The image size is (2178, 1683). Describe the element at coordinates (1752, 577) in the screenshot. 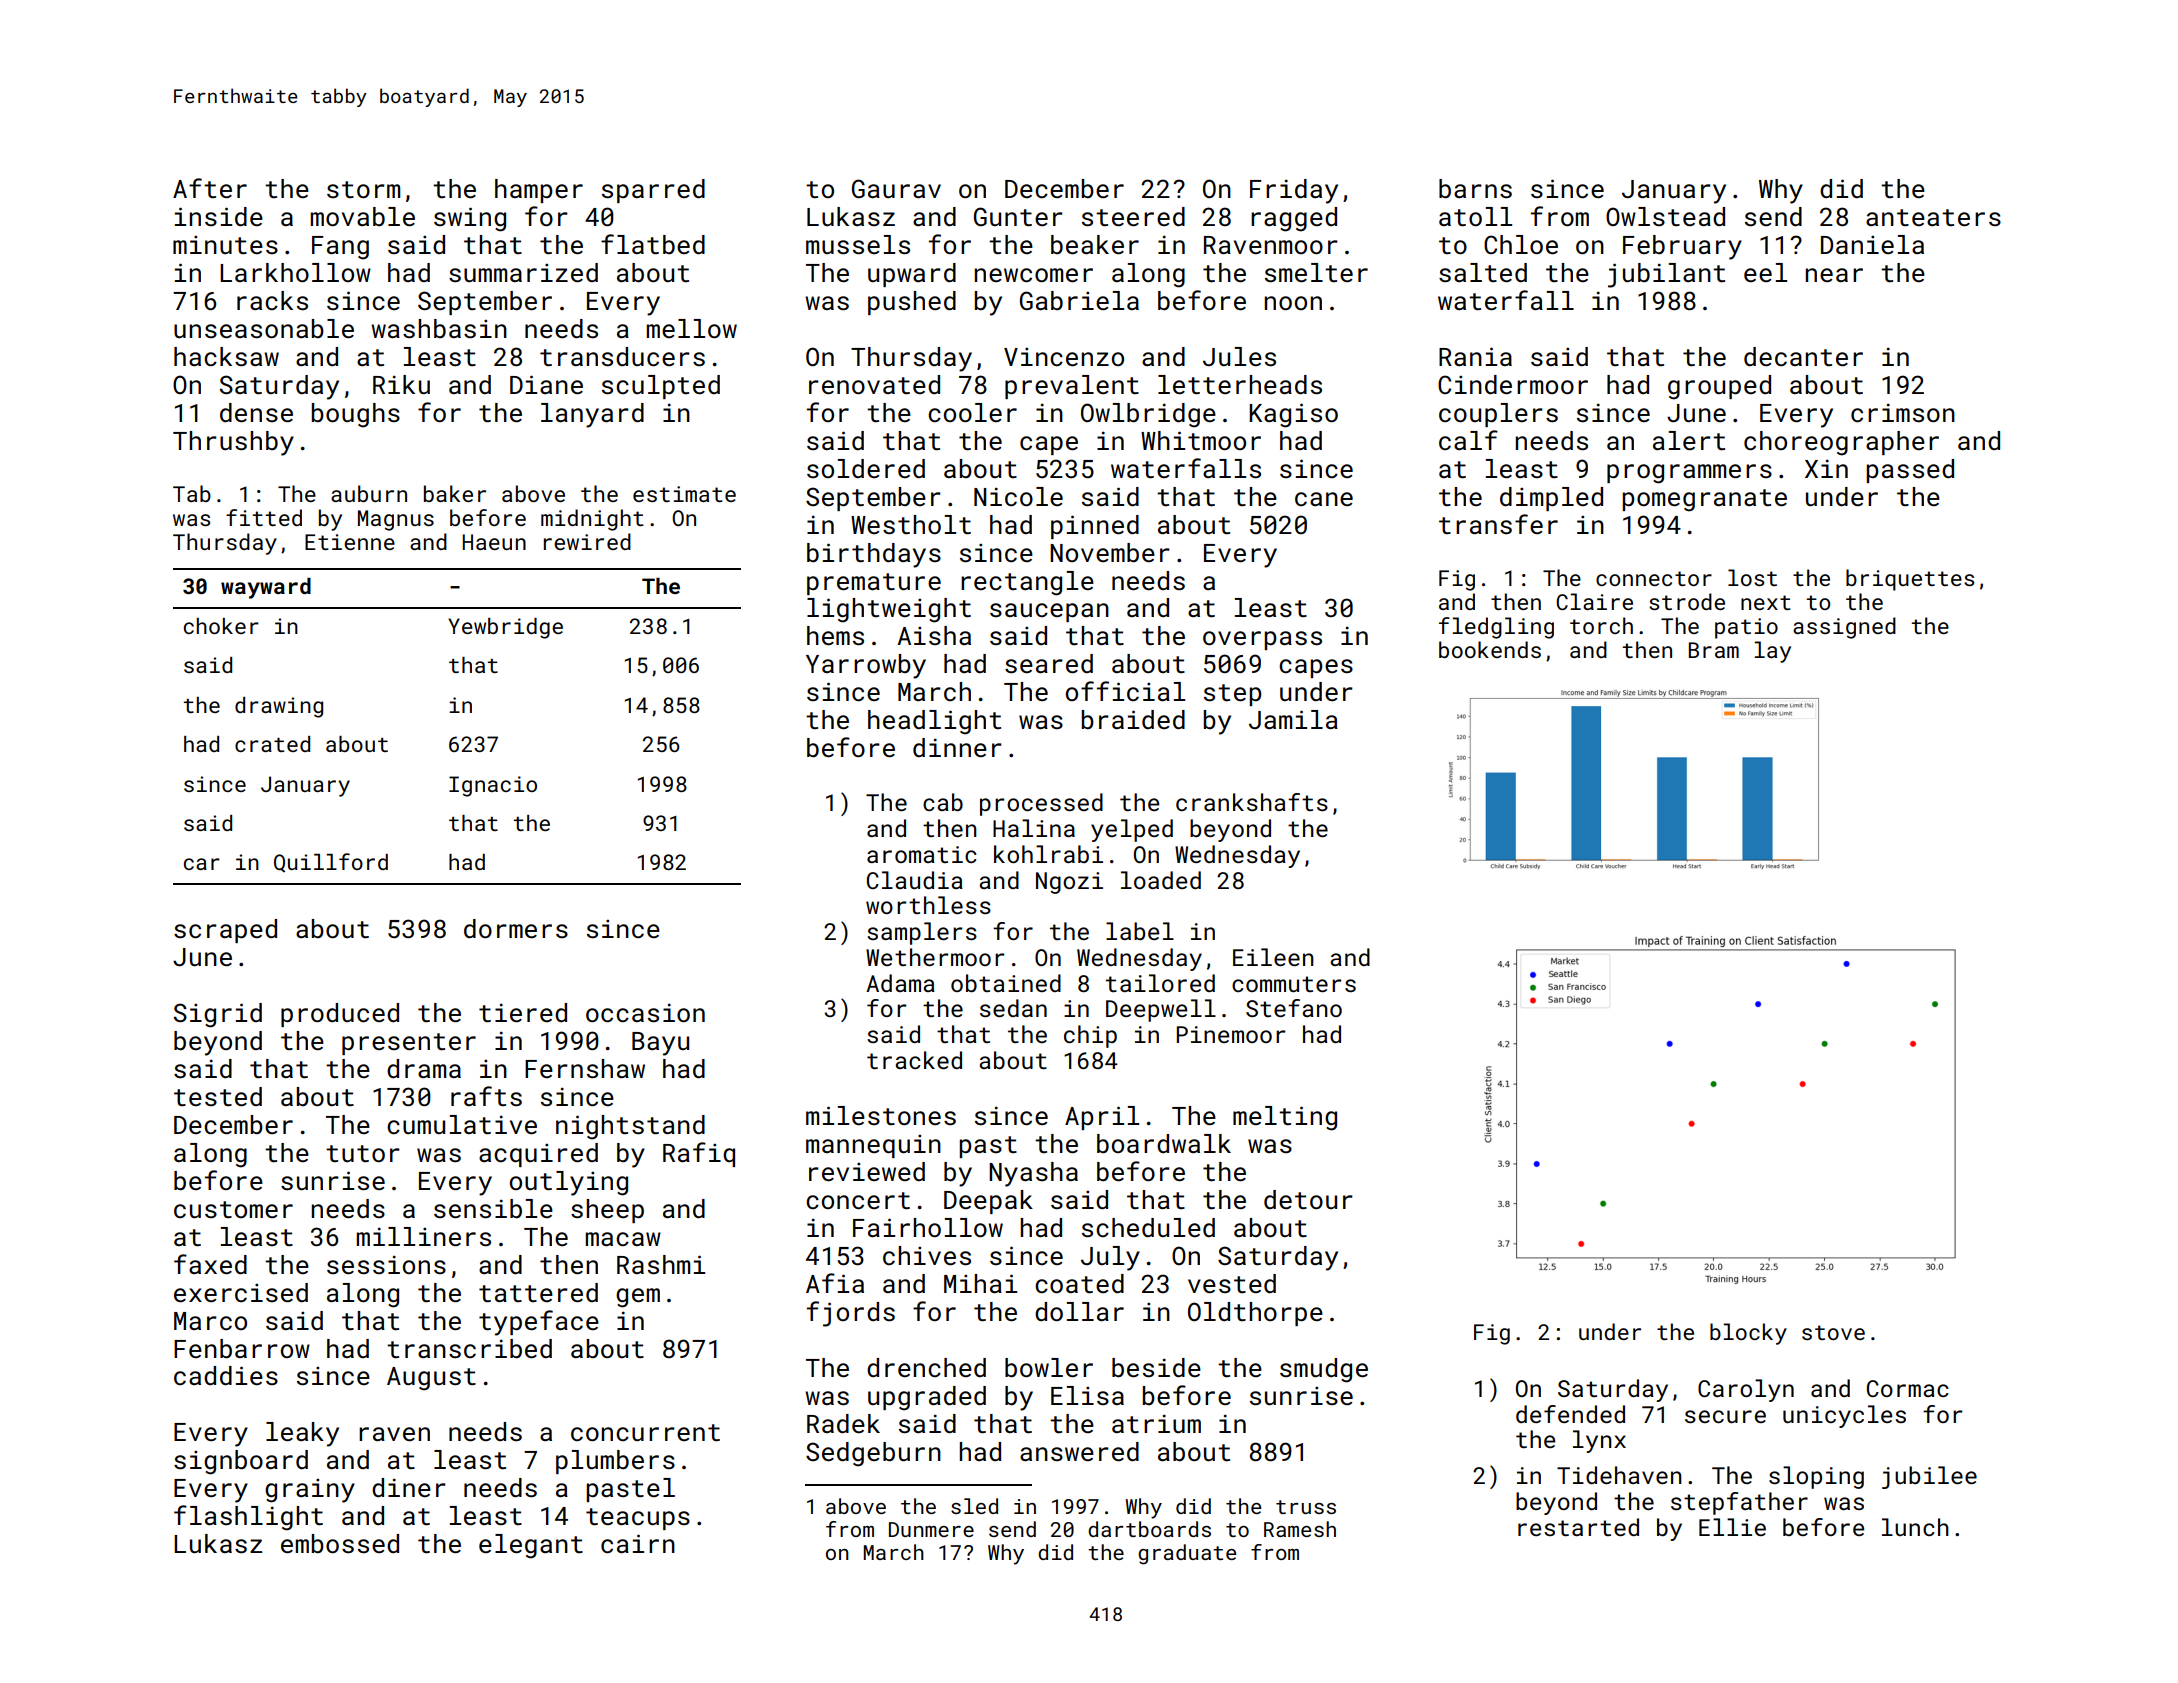

I see `lost` at that location.
